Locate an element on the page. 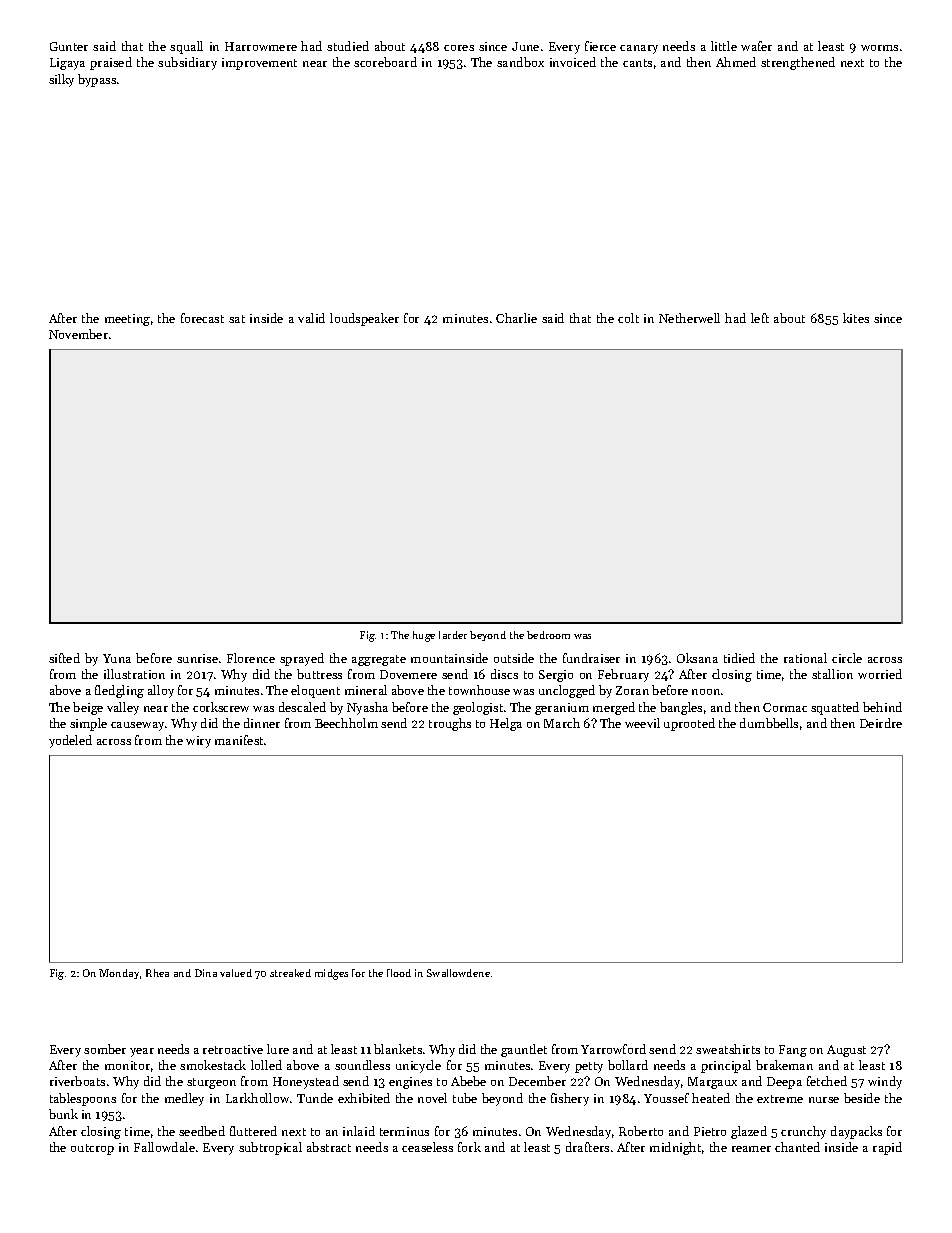  subtropical is located at coordinates (270, 1148).
